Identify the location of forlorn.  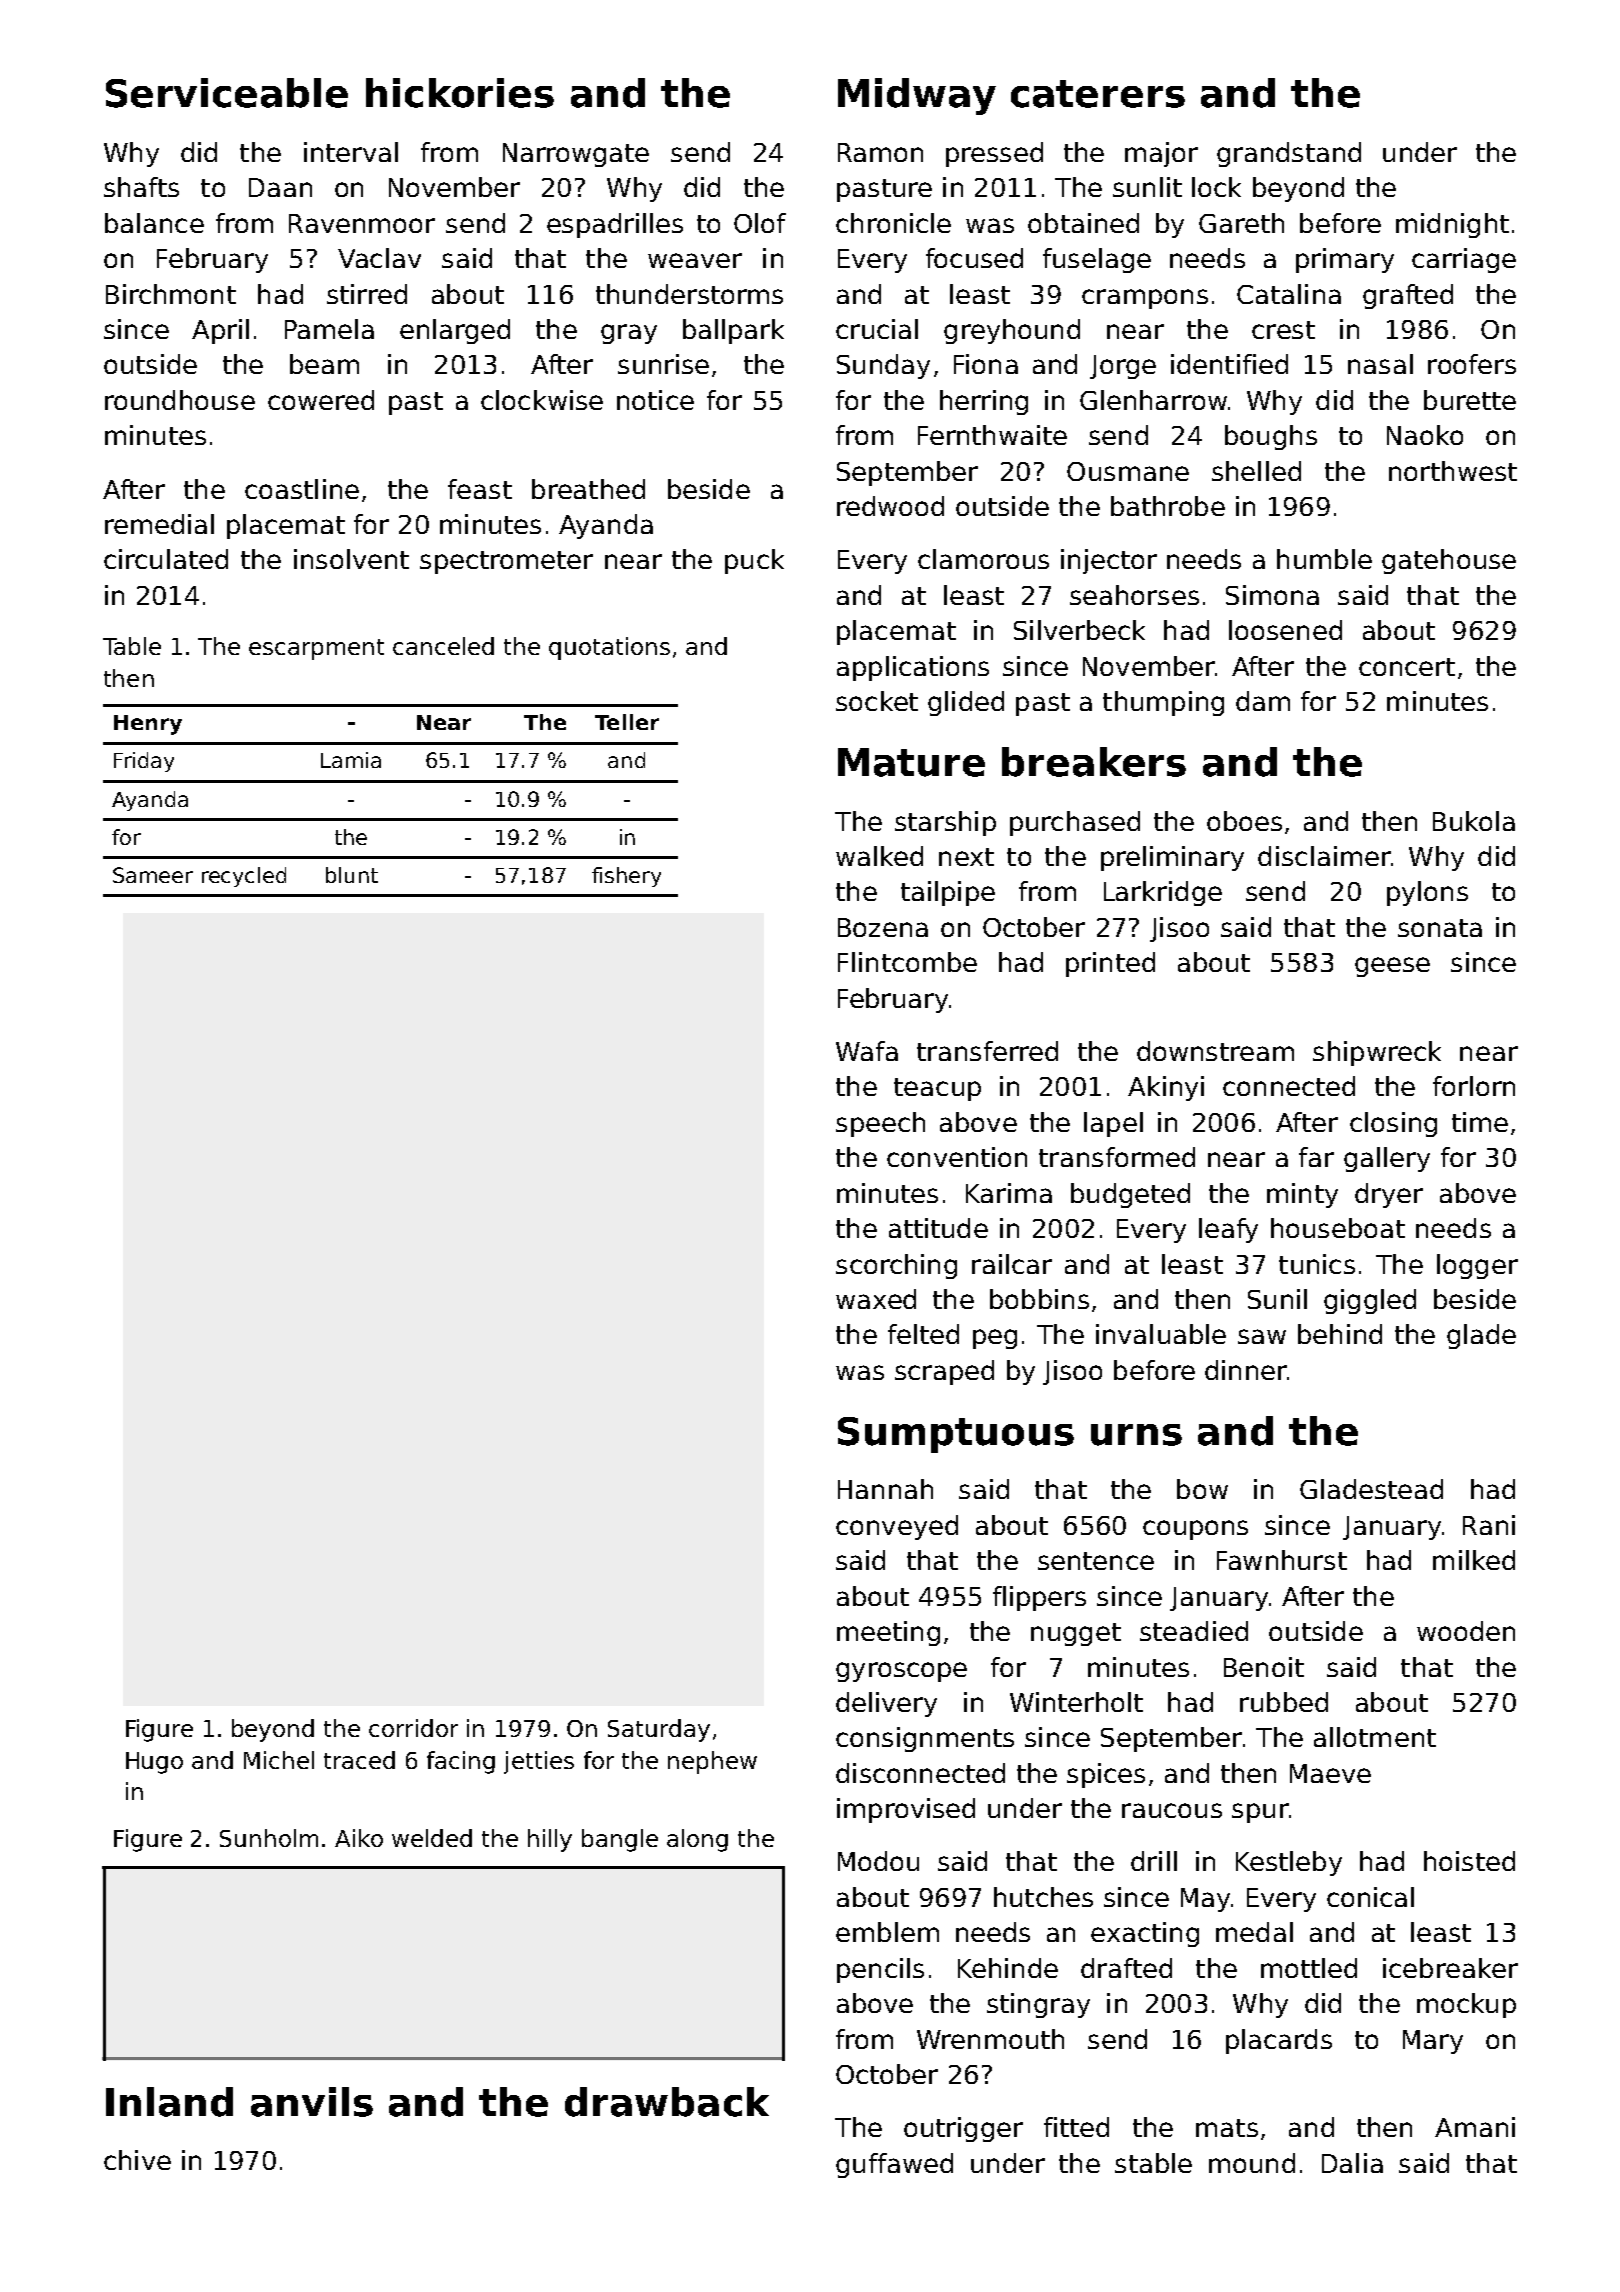
(1474, 1086).
